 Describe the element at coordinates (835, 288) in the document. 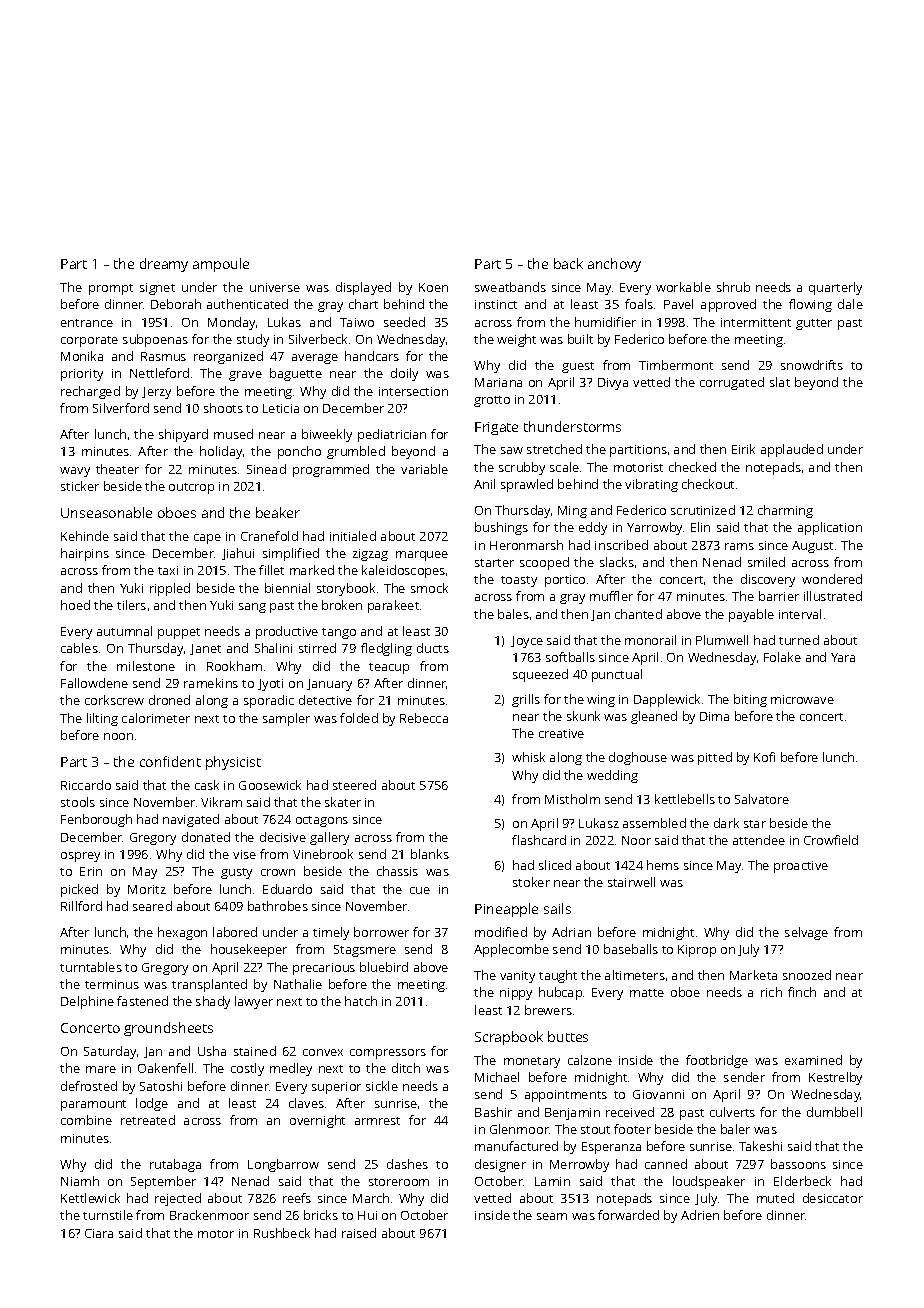

I see `quarterly` at that location.
